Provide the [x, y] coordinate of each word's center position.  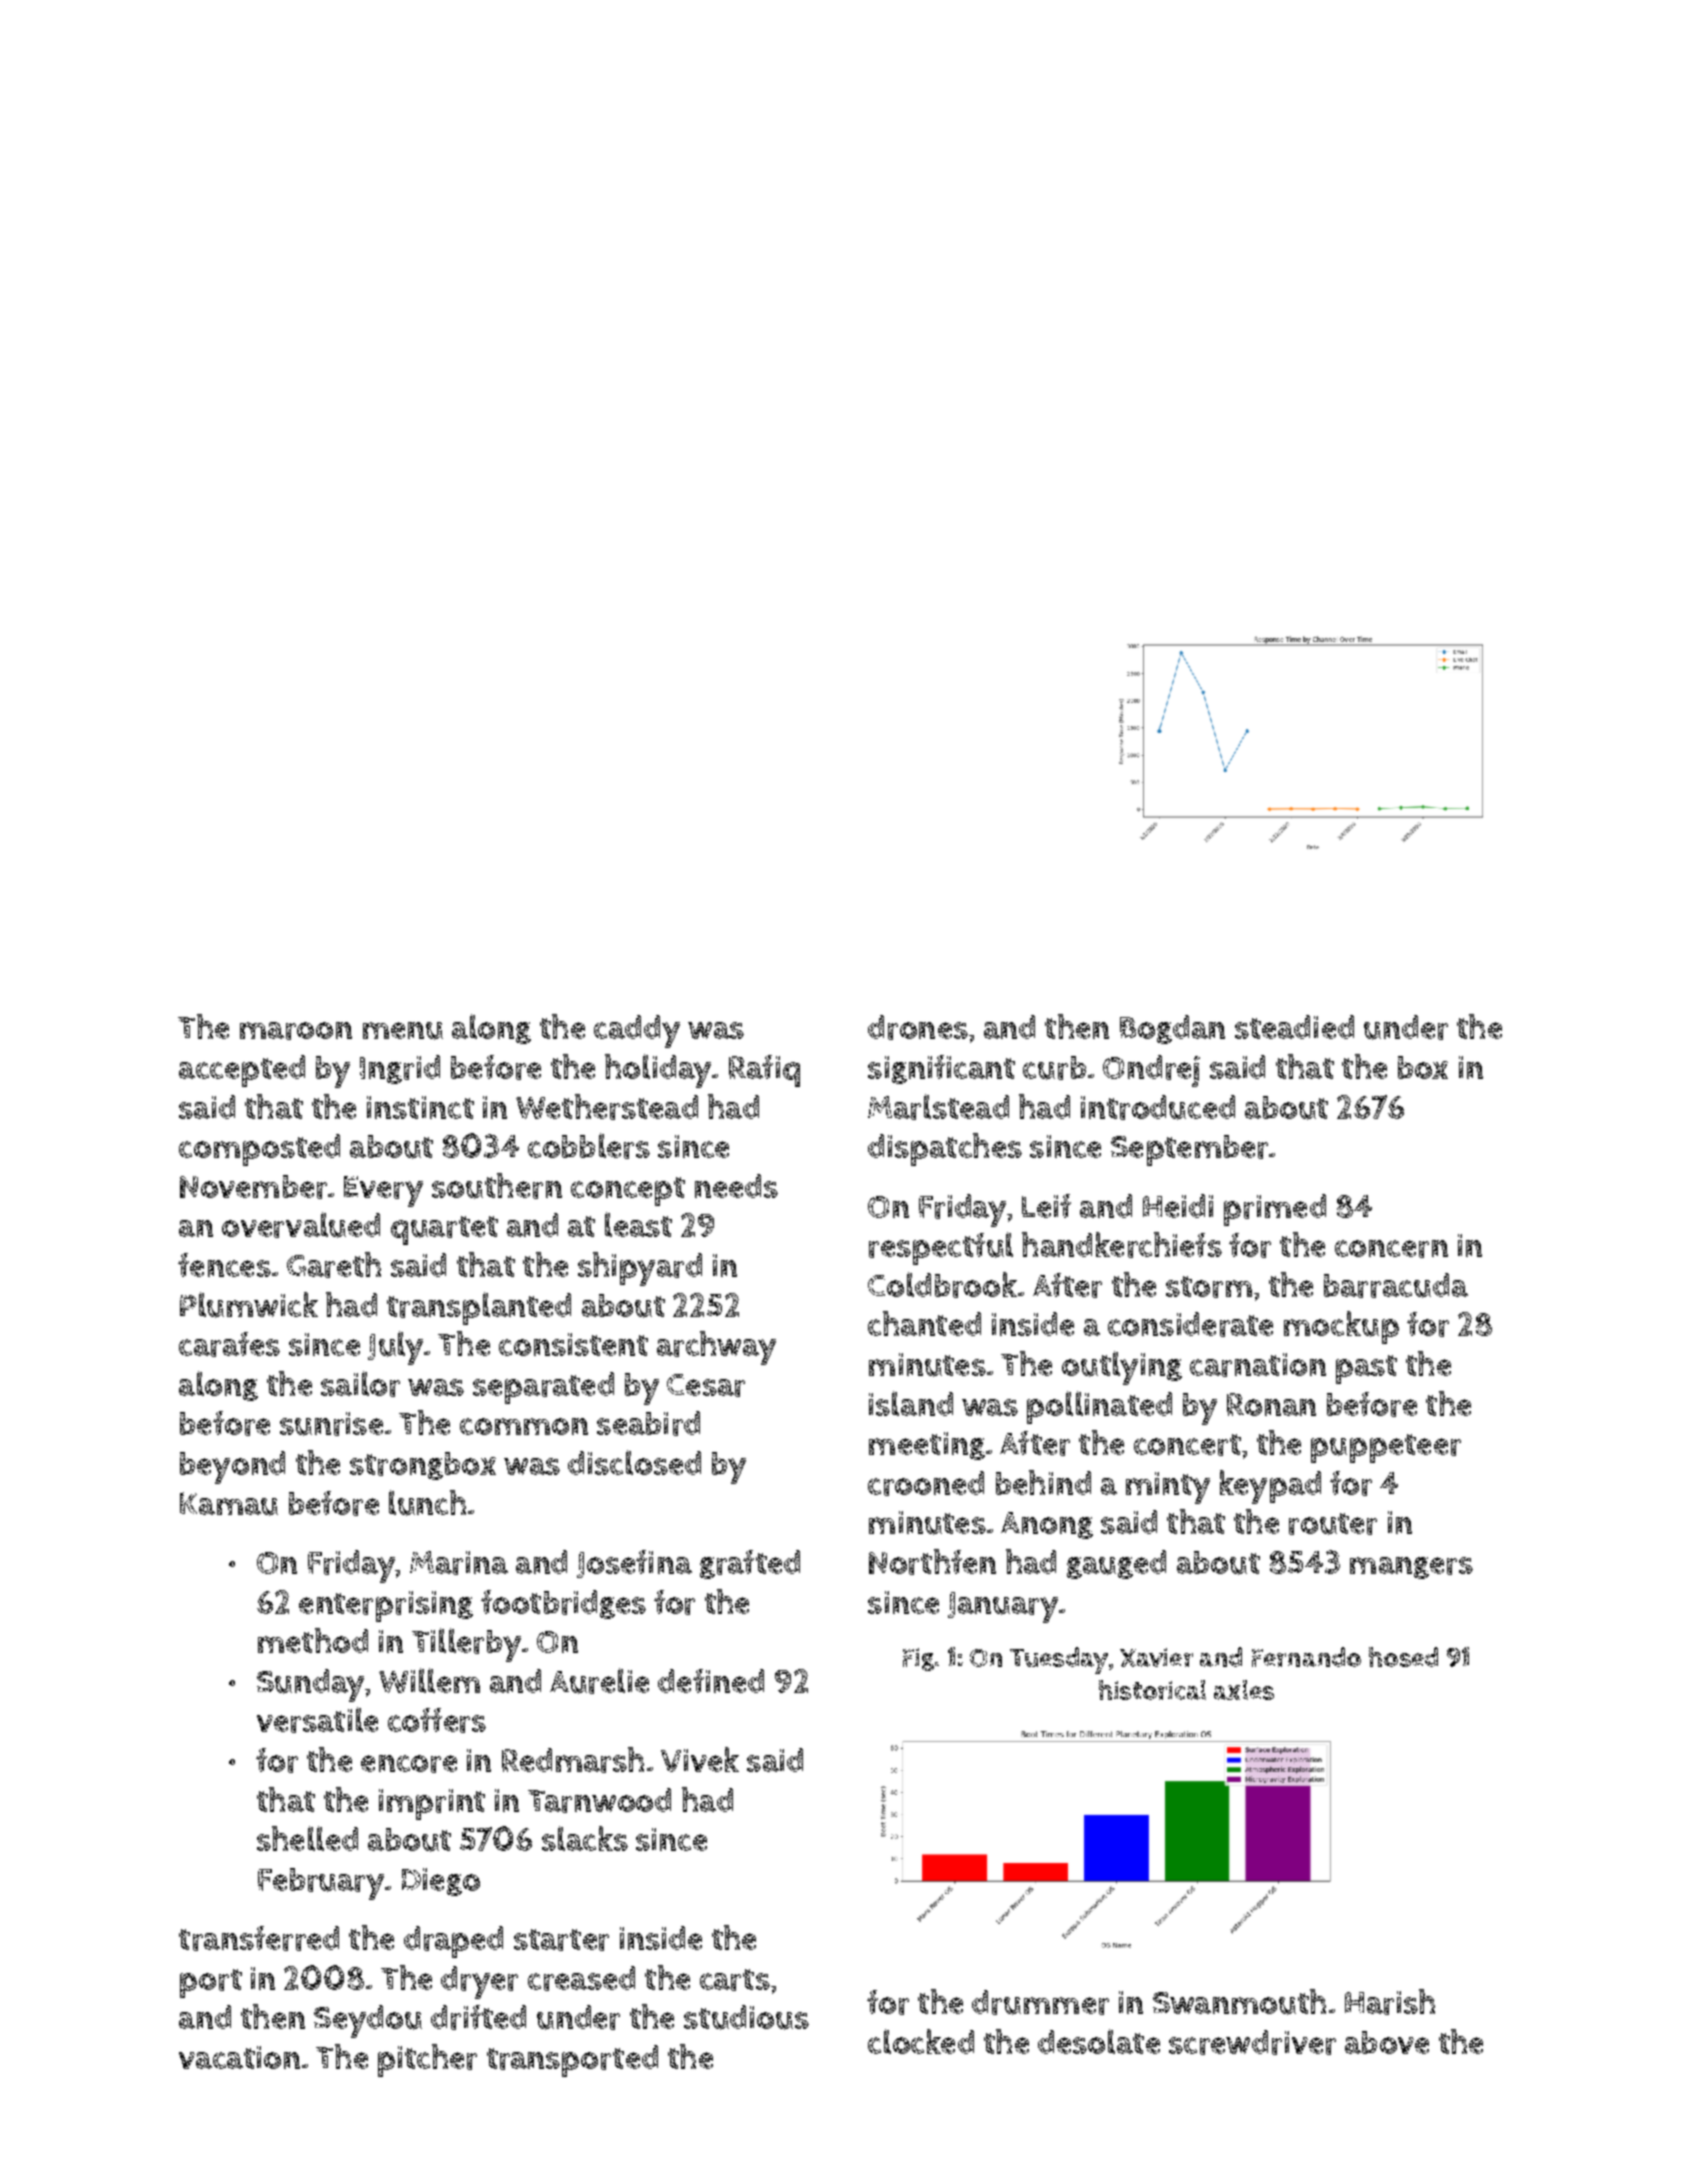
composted [259, 1150]
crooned [926, 1483]
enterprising [386, 1606]
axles [1244, 1690]
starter [561, 1940]
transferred [259, 1938]
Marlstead [938, 1107]
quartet [444, 1230]
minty [1168, 1488]
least [638, 1224]
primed [1275, 1210]
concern [1391, 1249]
